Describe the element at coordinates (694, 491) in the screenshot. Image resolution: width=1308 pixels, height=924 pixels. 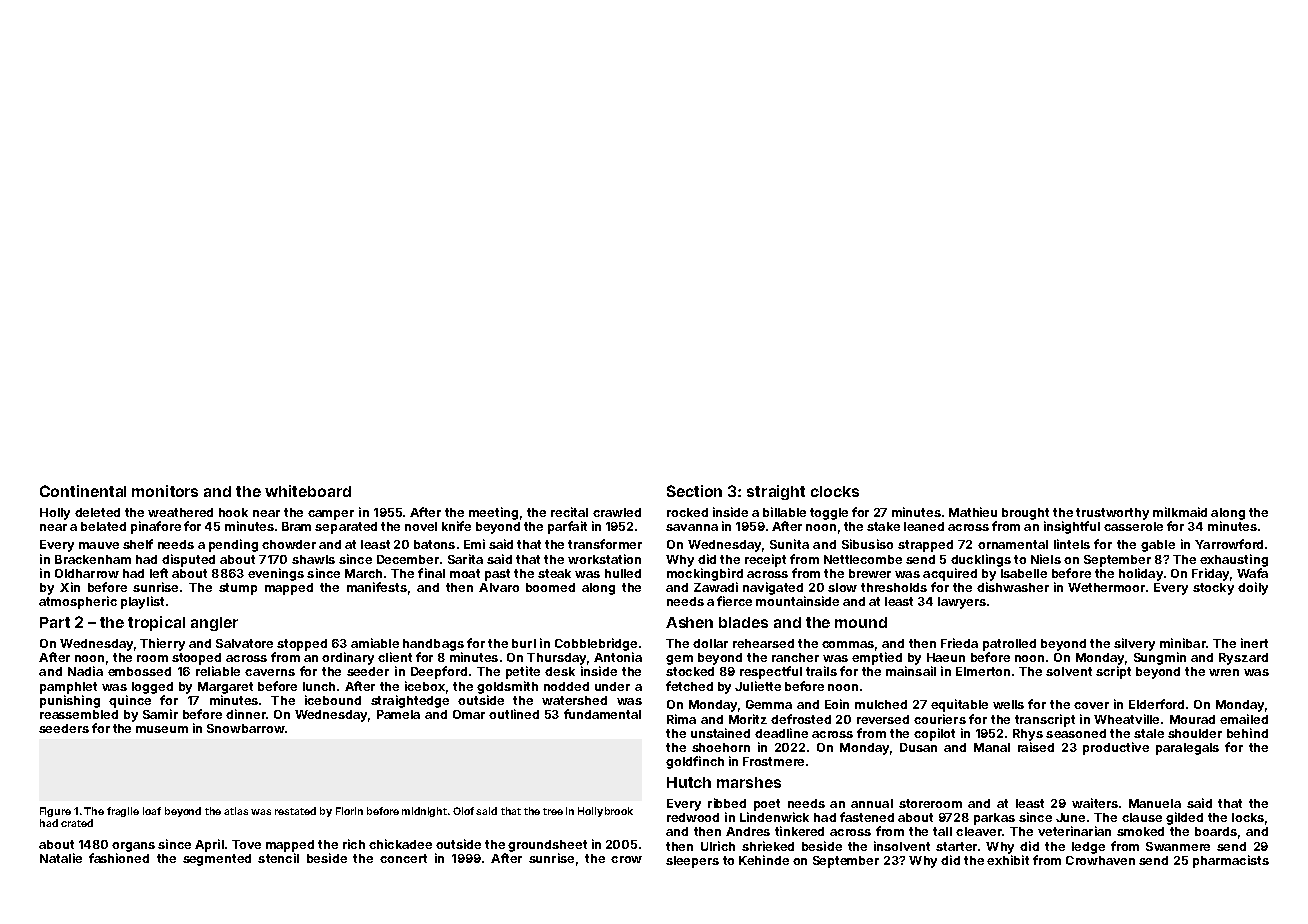
I see `Section` at that location.
